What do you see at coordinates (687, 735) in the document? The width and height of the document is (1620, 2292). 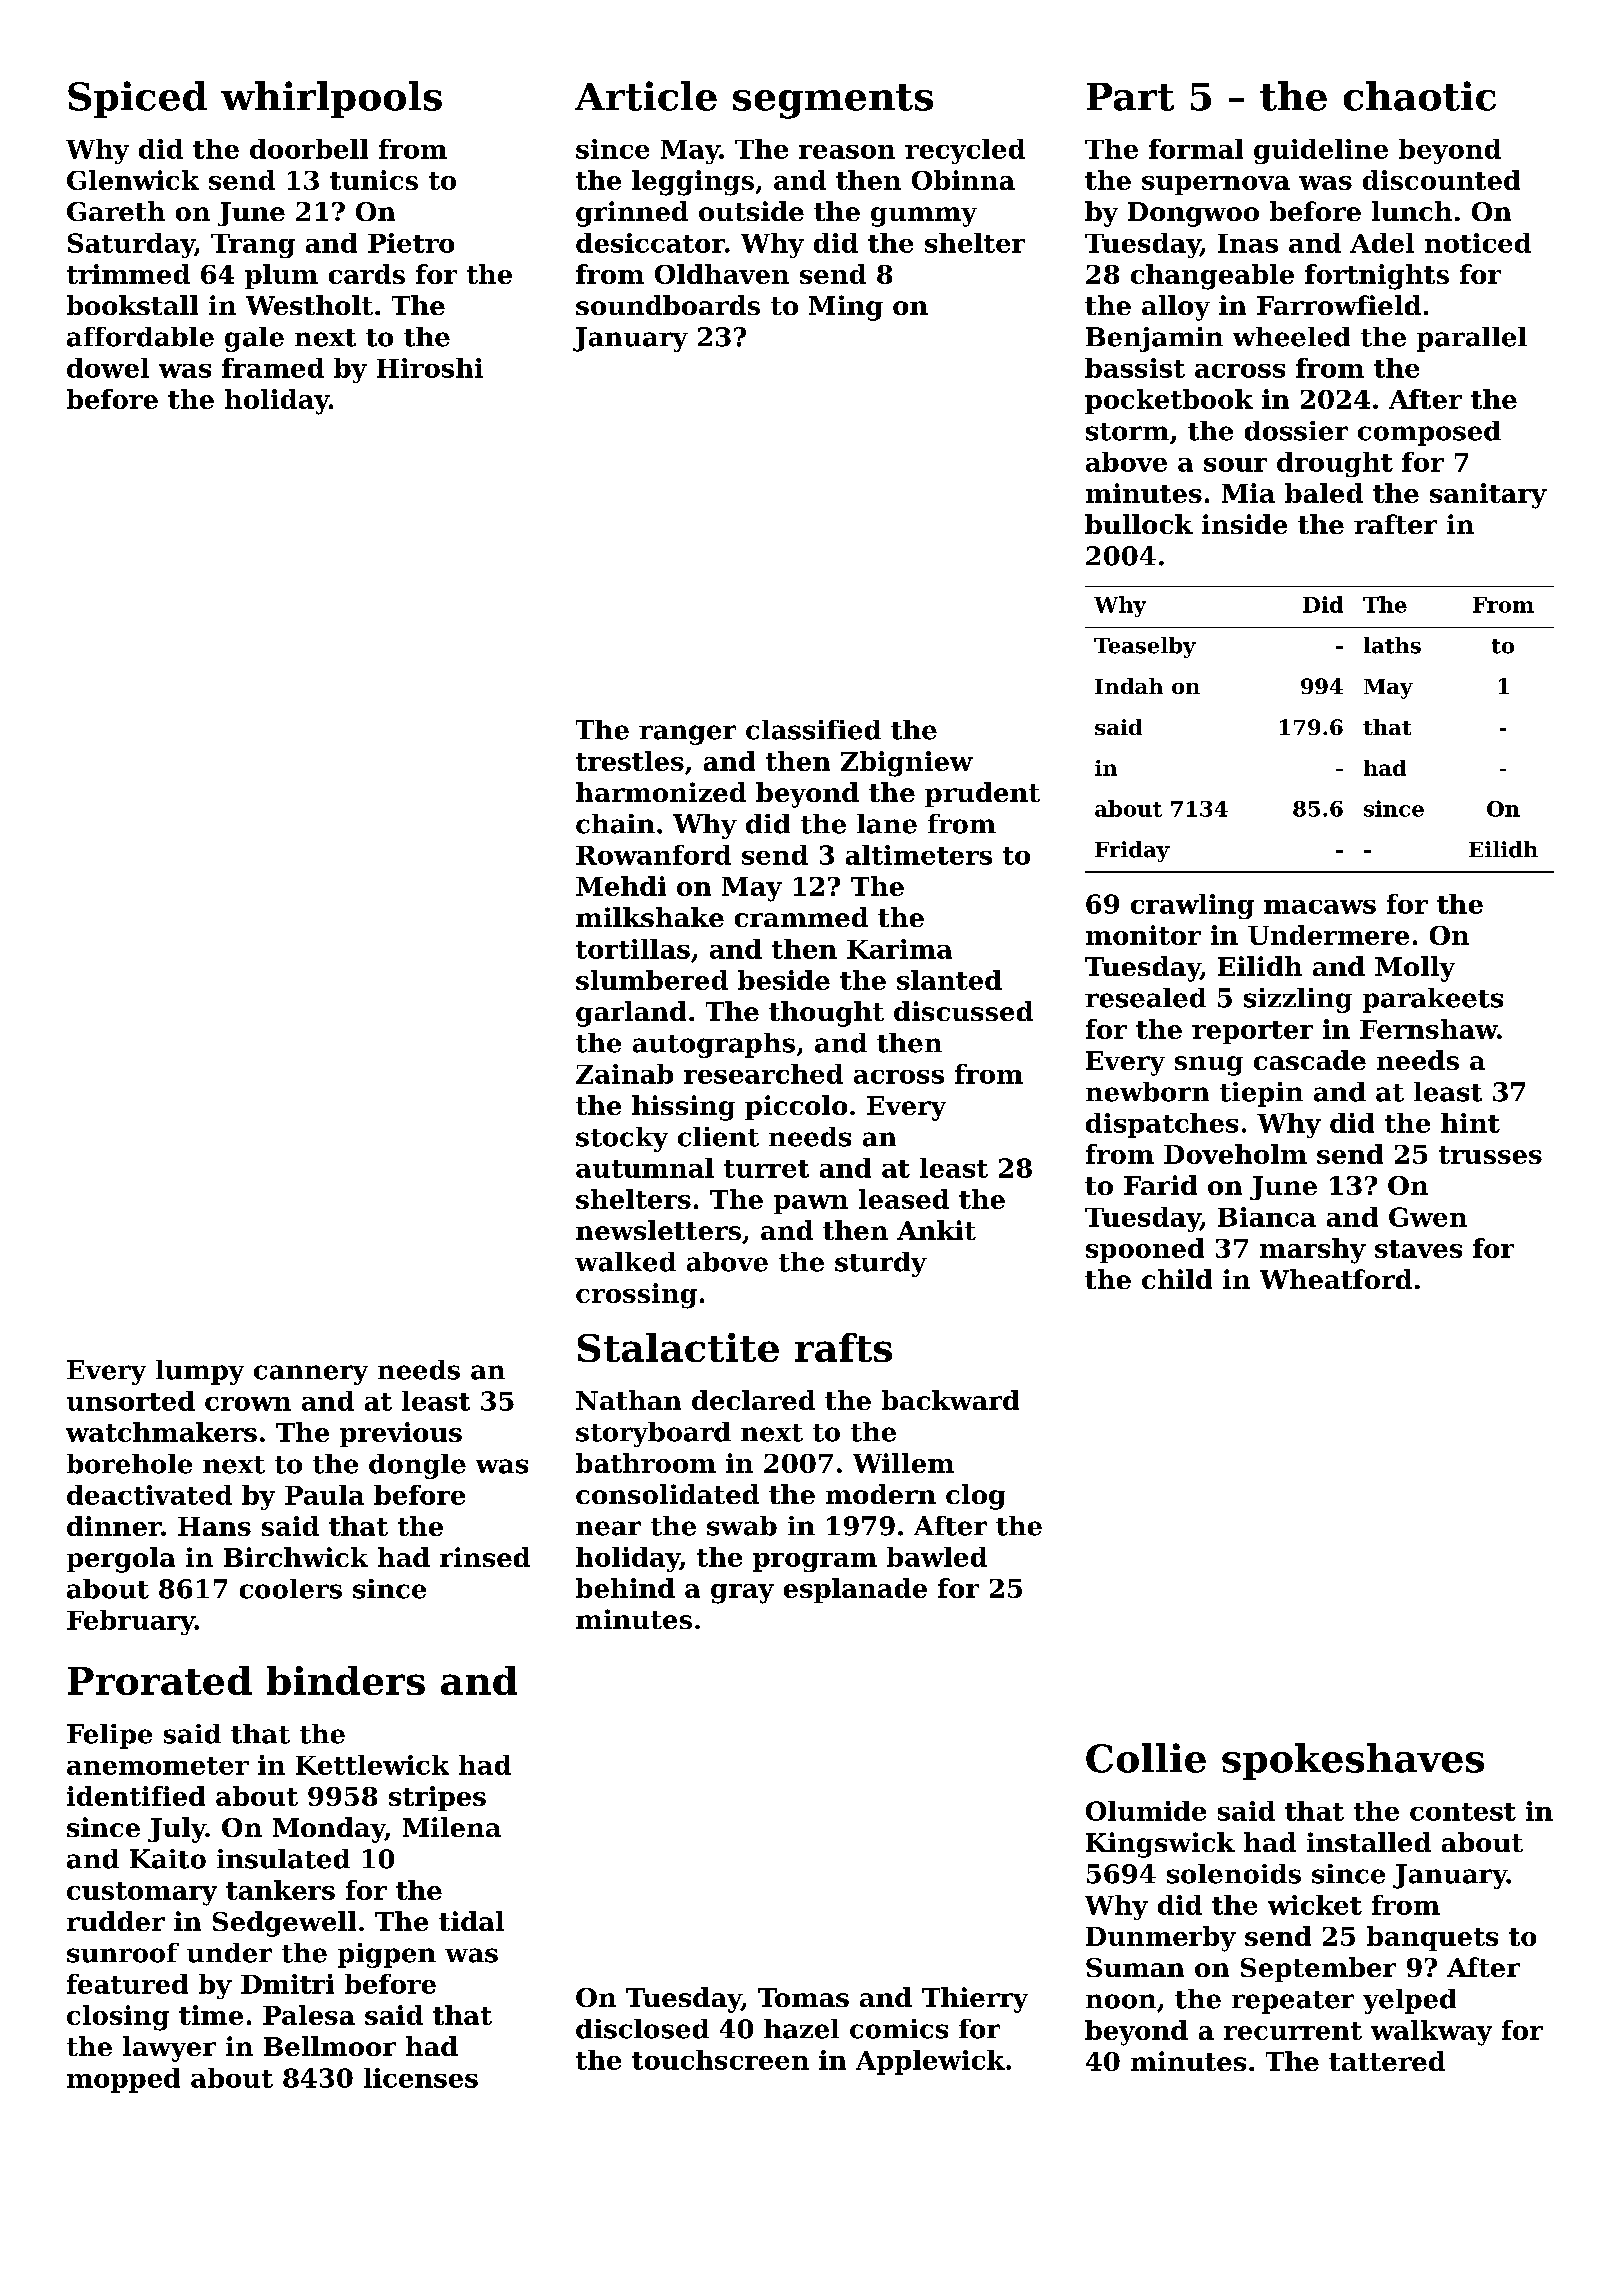 I see `ranger` at bounding box center [687, 735].
